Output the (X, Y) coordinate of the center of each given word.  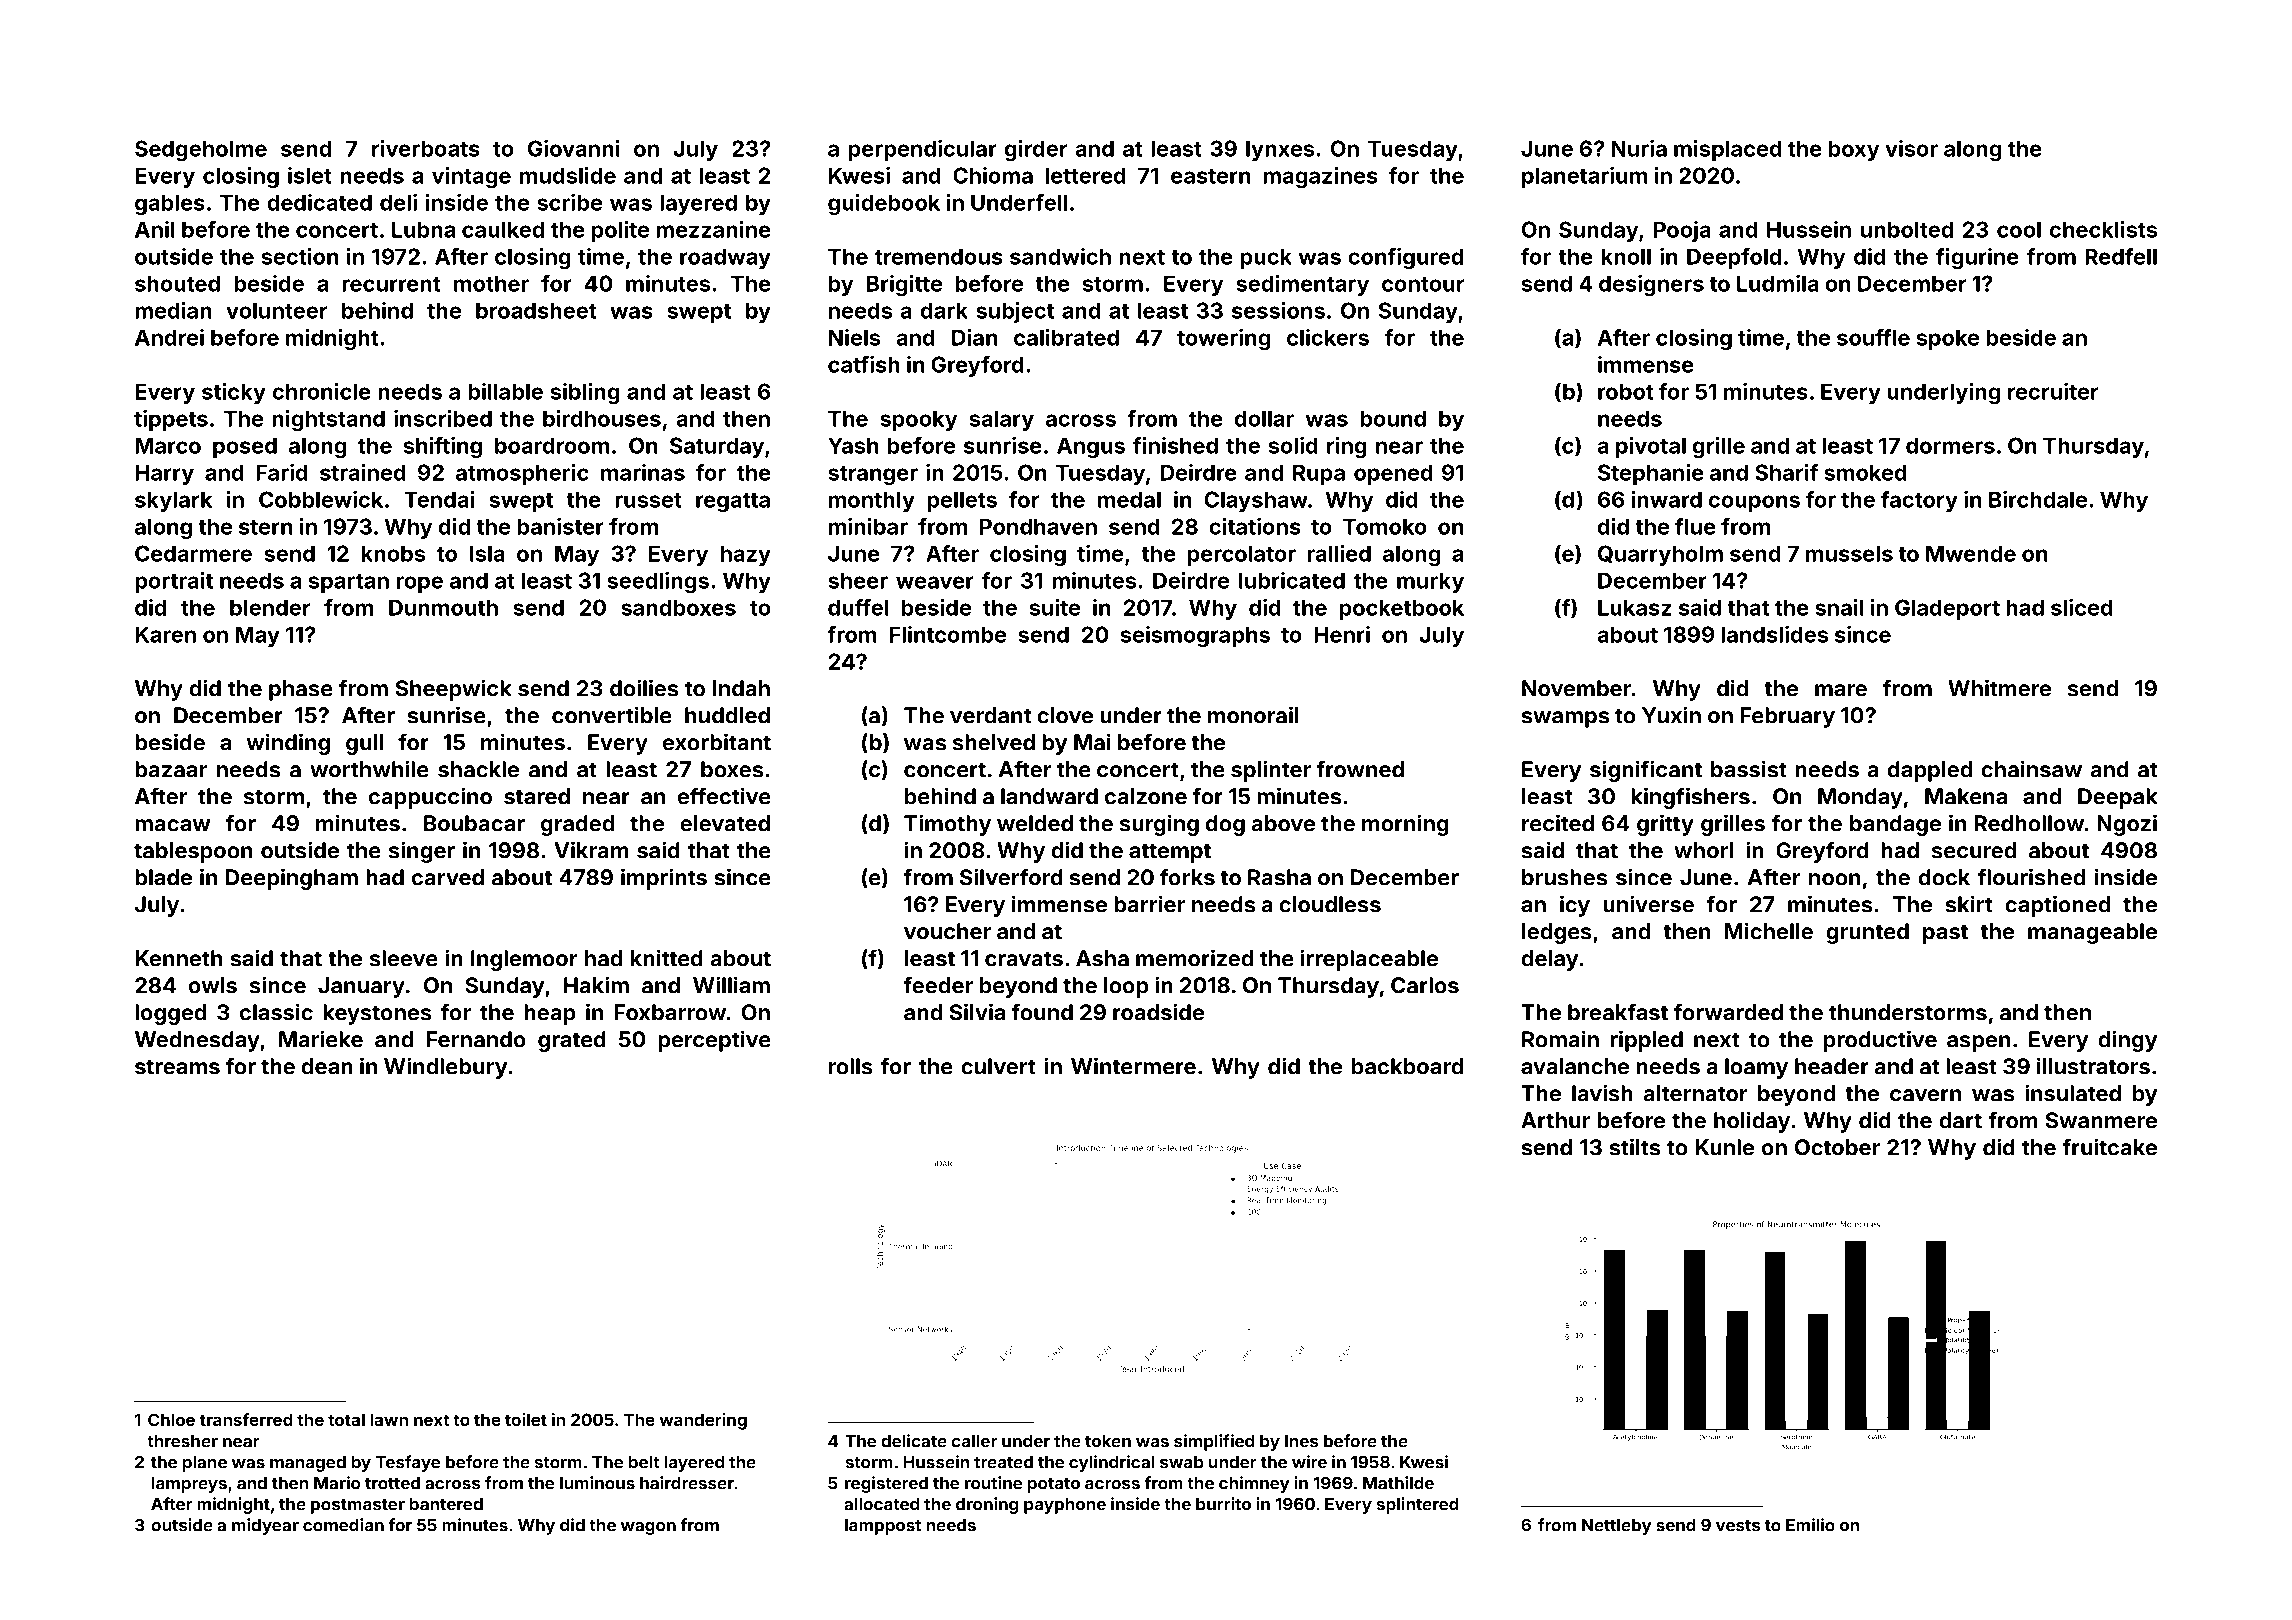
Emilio (1810, 1525)
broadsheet (536, 310)
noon (1834, 879)
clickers (1328, 337)
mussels (1849, 553)
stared (537, 796)
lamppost (883, 1527)
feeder (938, 985)
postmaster (358, 1506)
